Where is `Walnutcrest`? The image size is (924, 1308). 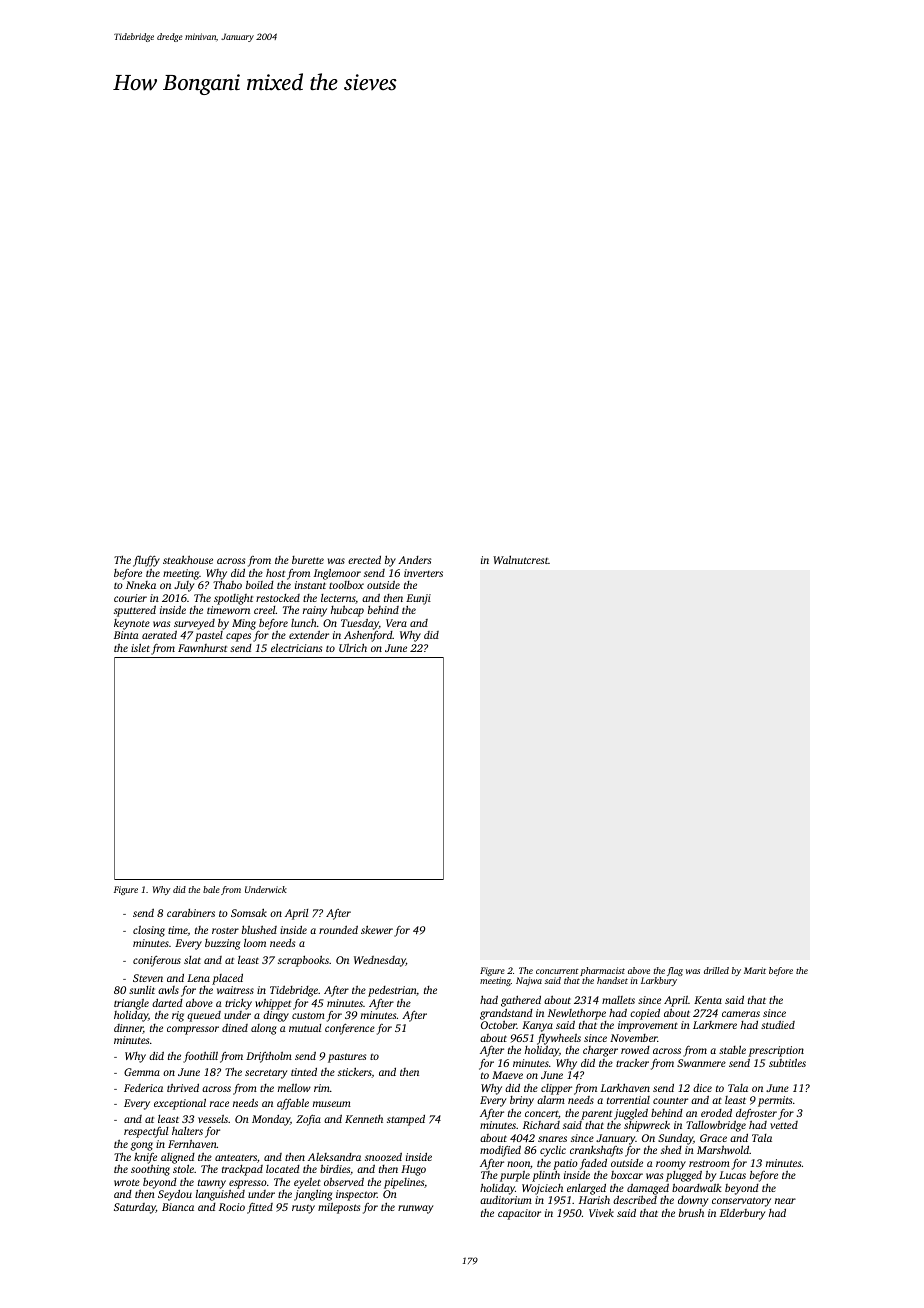 Walnutcrest is located at coordinates (521, 560).
